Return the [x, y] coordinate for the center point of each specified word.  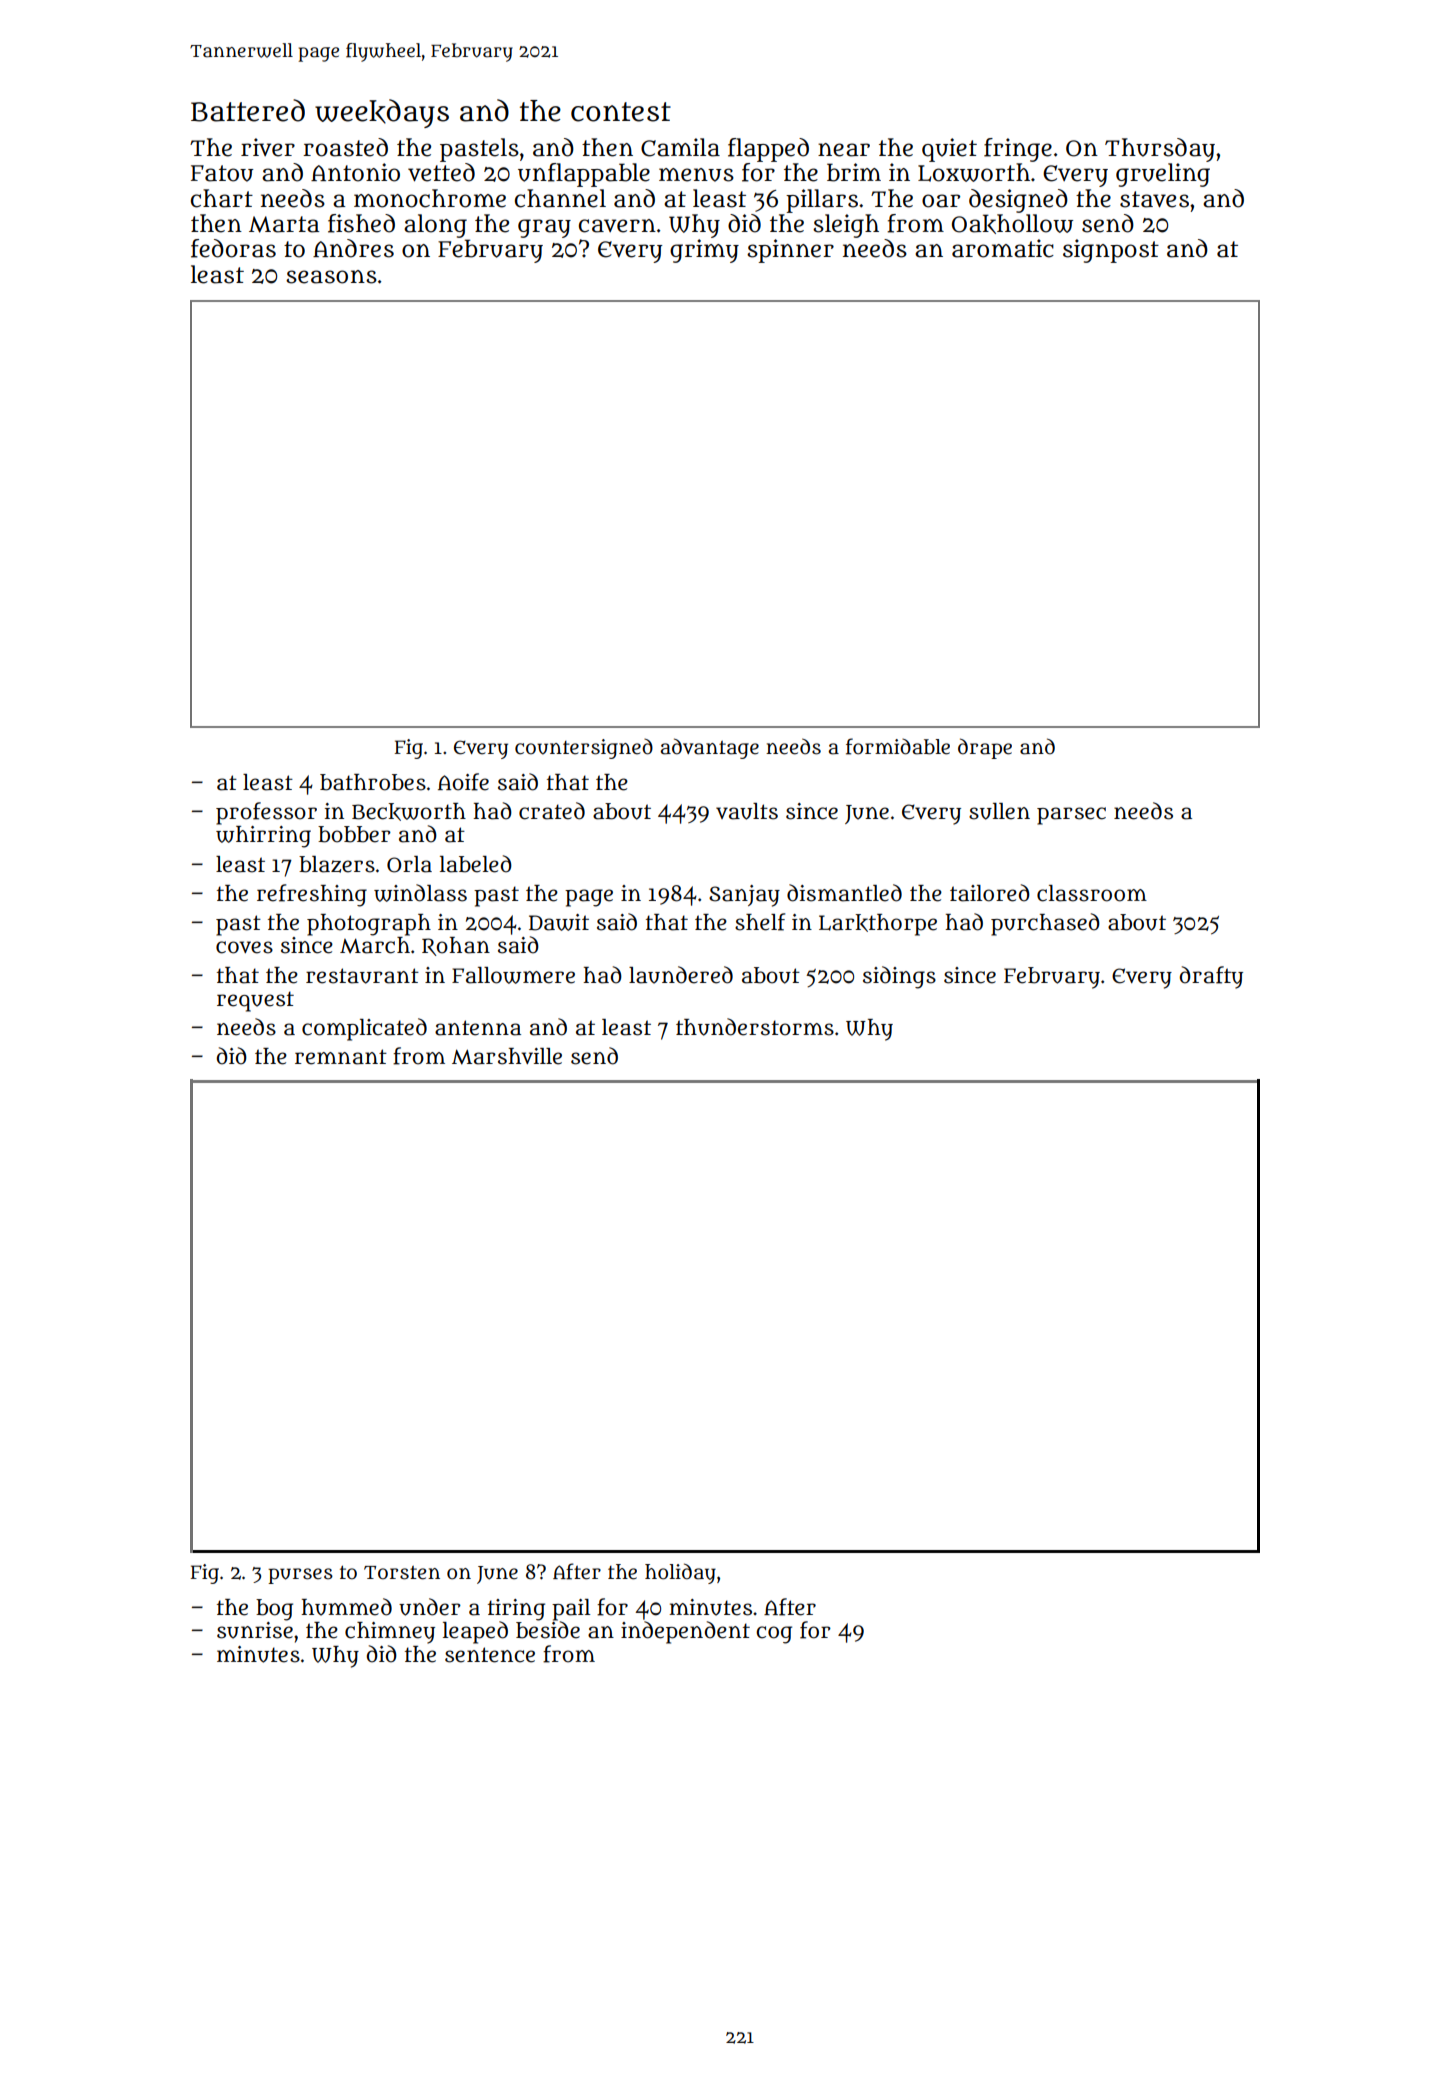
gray [544, 228]
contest [621, 112]
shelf [760, 922]
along [435, 226]
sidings [899, 977]
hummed [346, 1607]
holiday [680, 1573]
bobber [354, 834]
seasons [331, 277]
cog [774, 1635]
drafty [1211, 977]
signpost [1111, 251]
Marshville [507, 1056]
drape [985, 748]
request [255, 1001]
